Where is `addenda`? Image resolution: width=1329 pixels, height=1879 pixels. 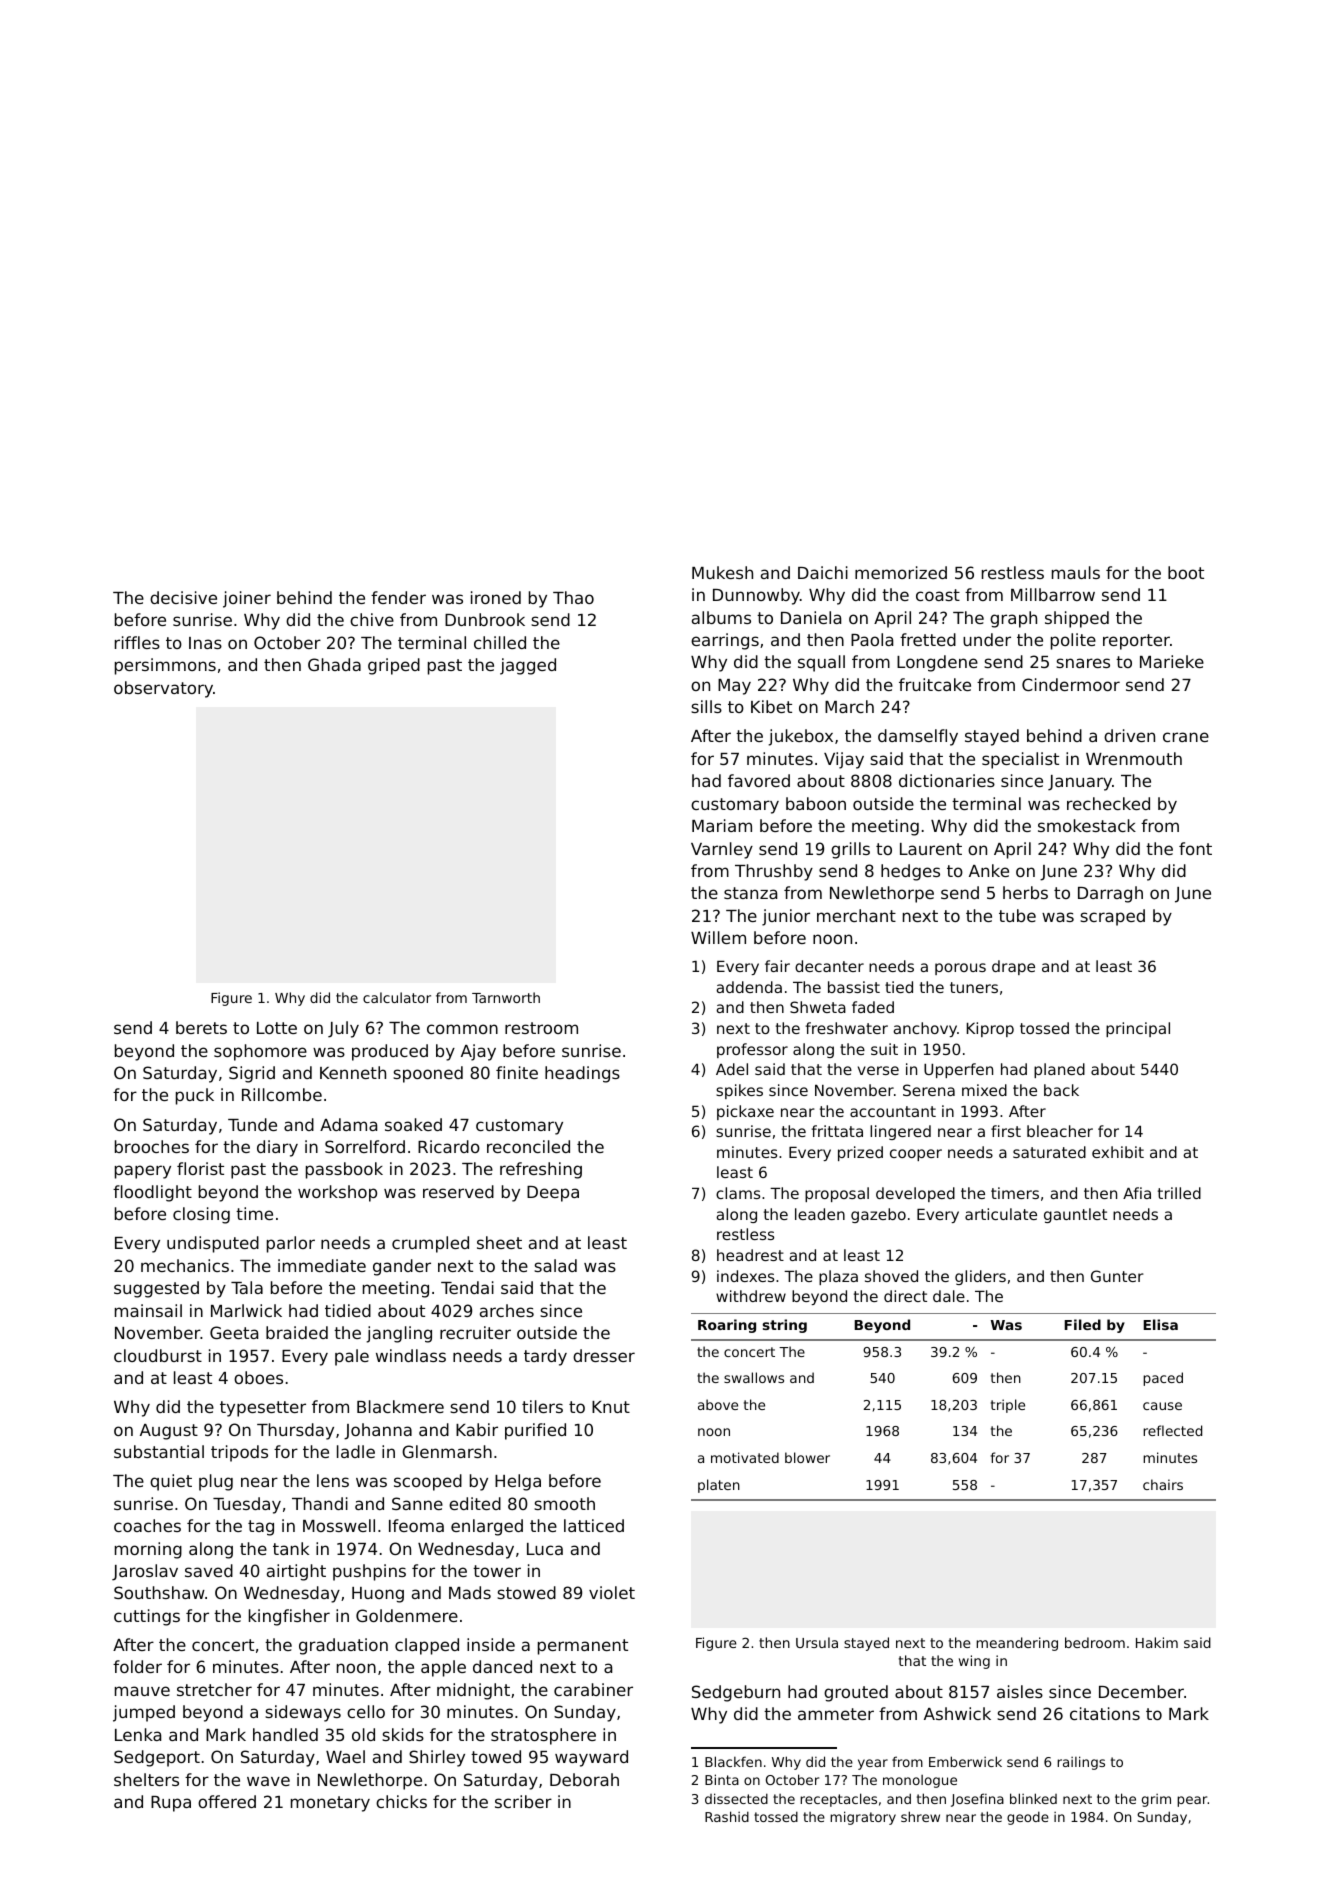
addenda is located at coordinates (749, 987).
